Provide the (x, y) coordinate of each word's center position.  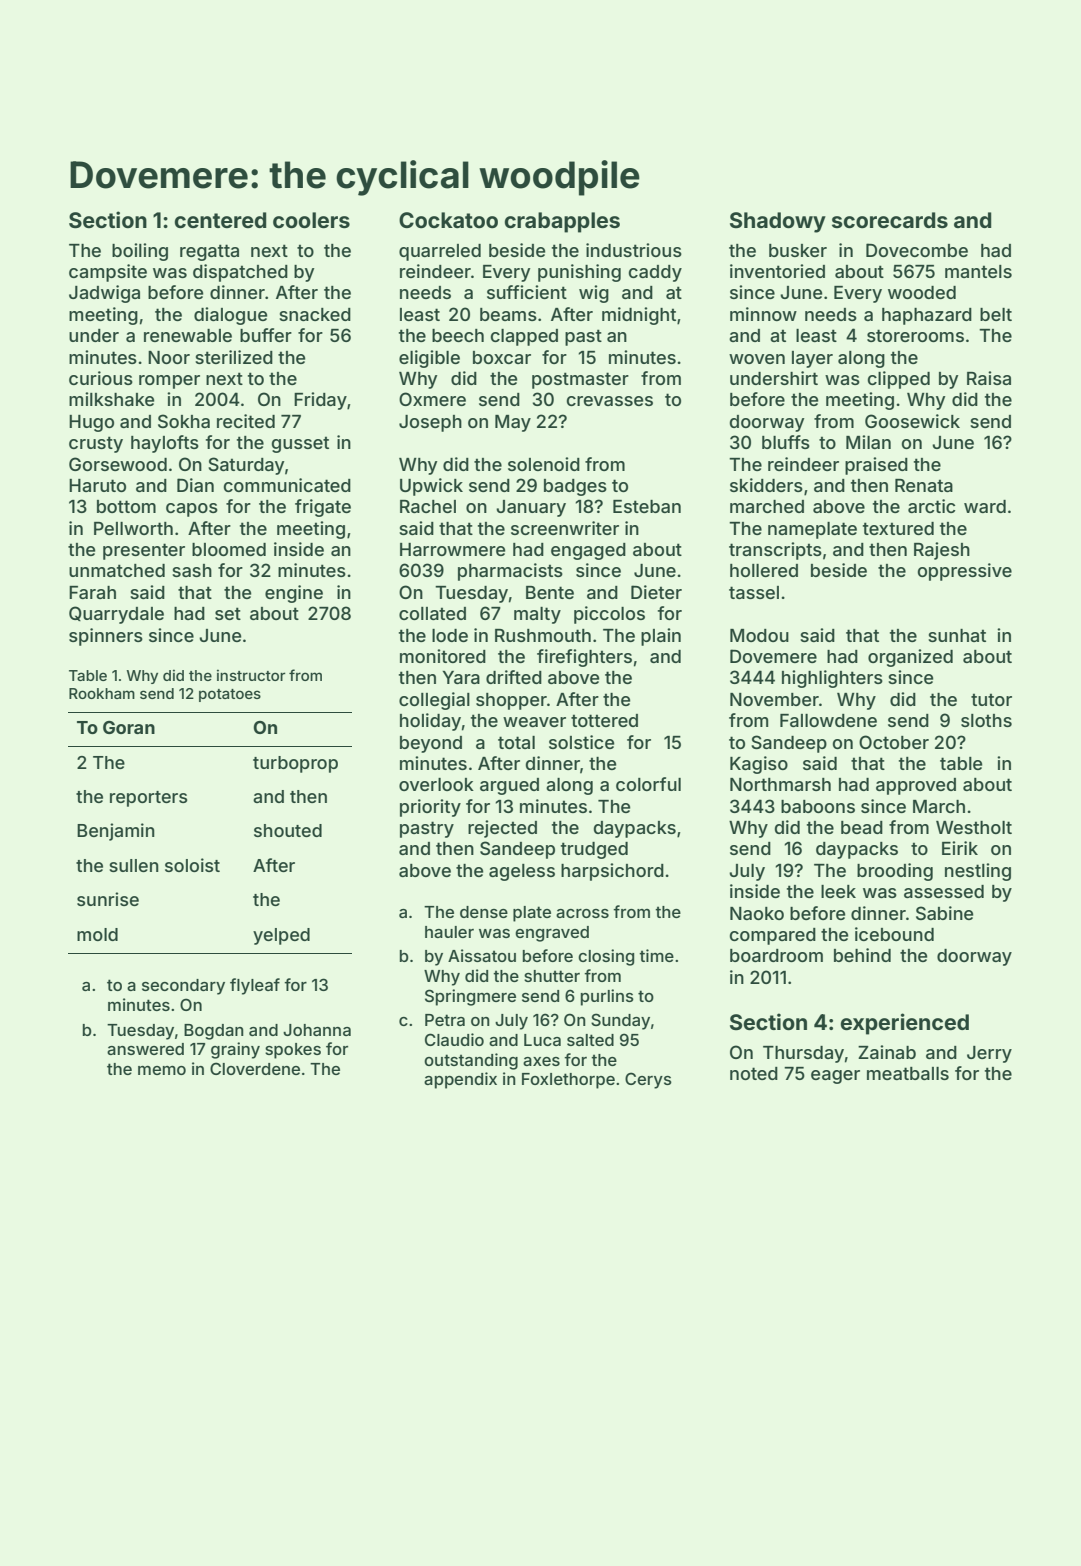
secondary (183, 987)
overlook (436, 784)
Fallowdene (828, 720)
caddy (655, 273)
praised (876, 466)
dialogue (230, 316)
